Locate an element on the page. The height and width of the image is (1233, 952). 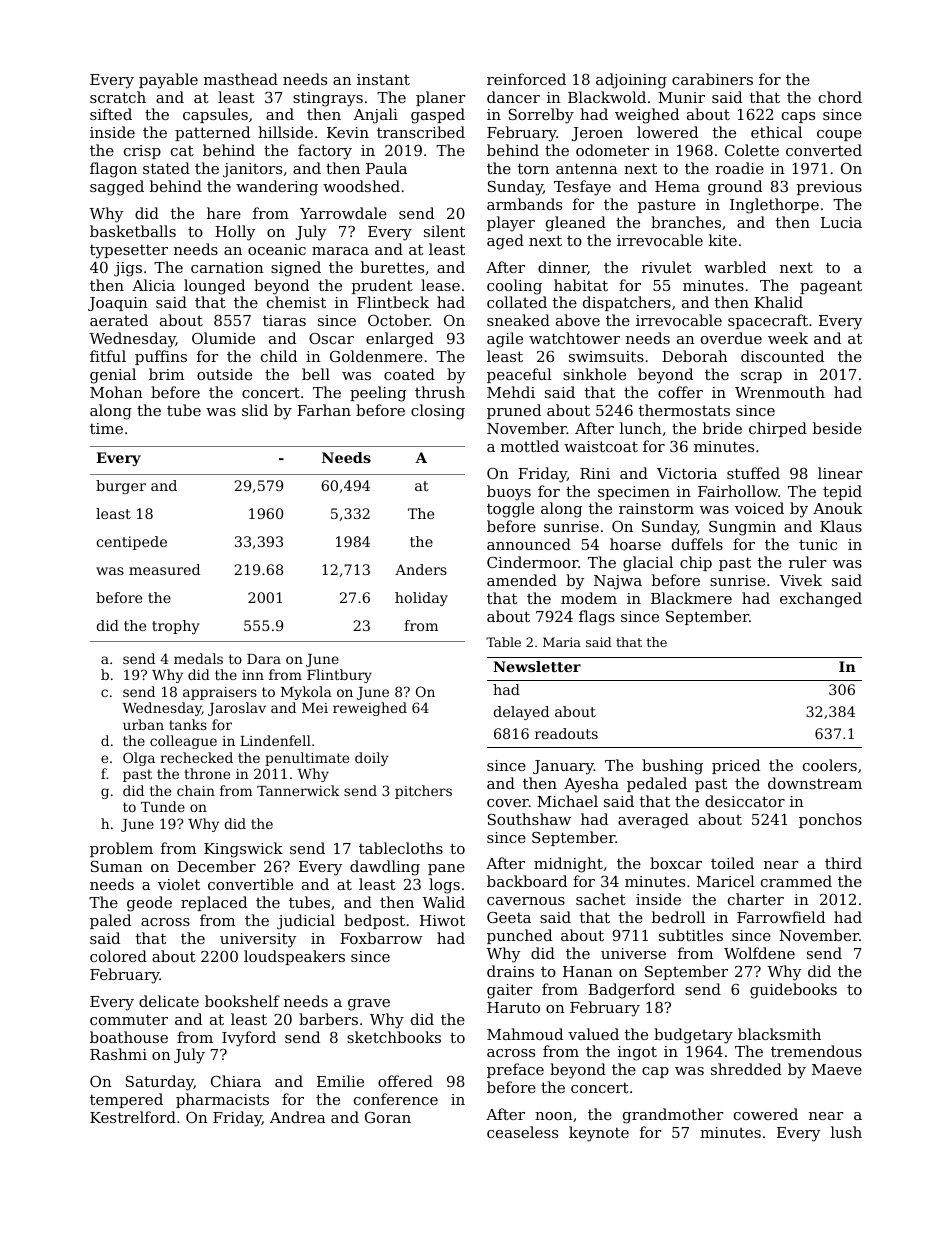
slid is located at coordinates (255, 410).
